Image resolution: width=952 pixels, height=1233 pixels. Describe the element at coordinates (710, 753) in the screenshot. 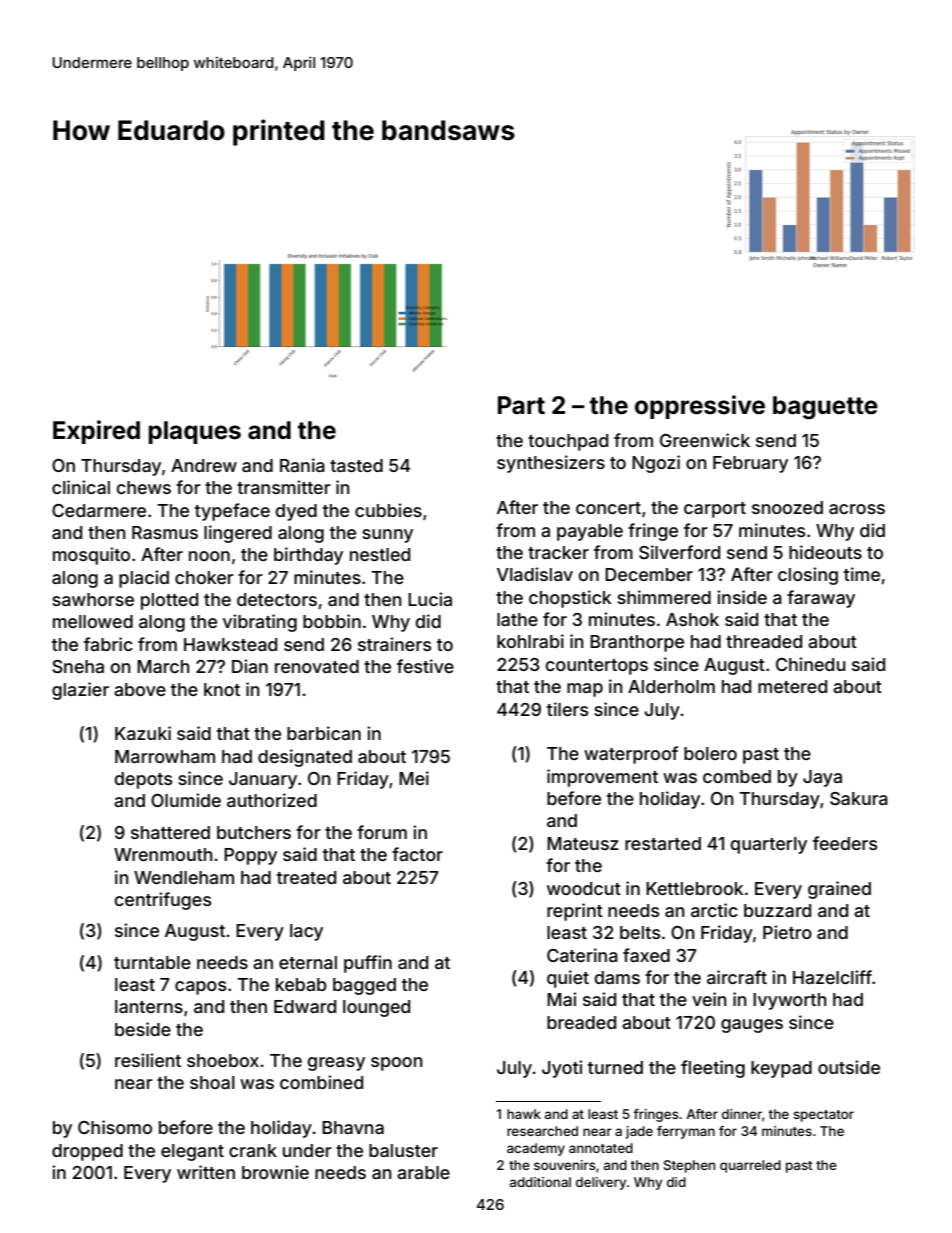

I see `bolero` at that location.
